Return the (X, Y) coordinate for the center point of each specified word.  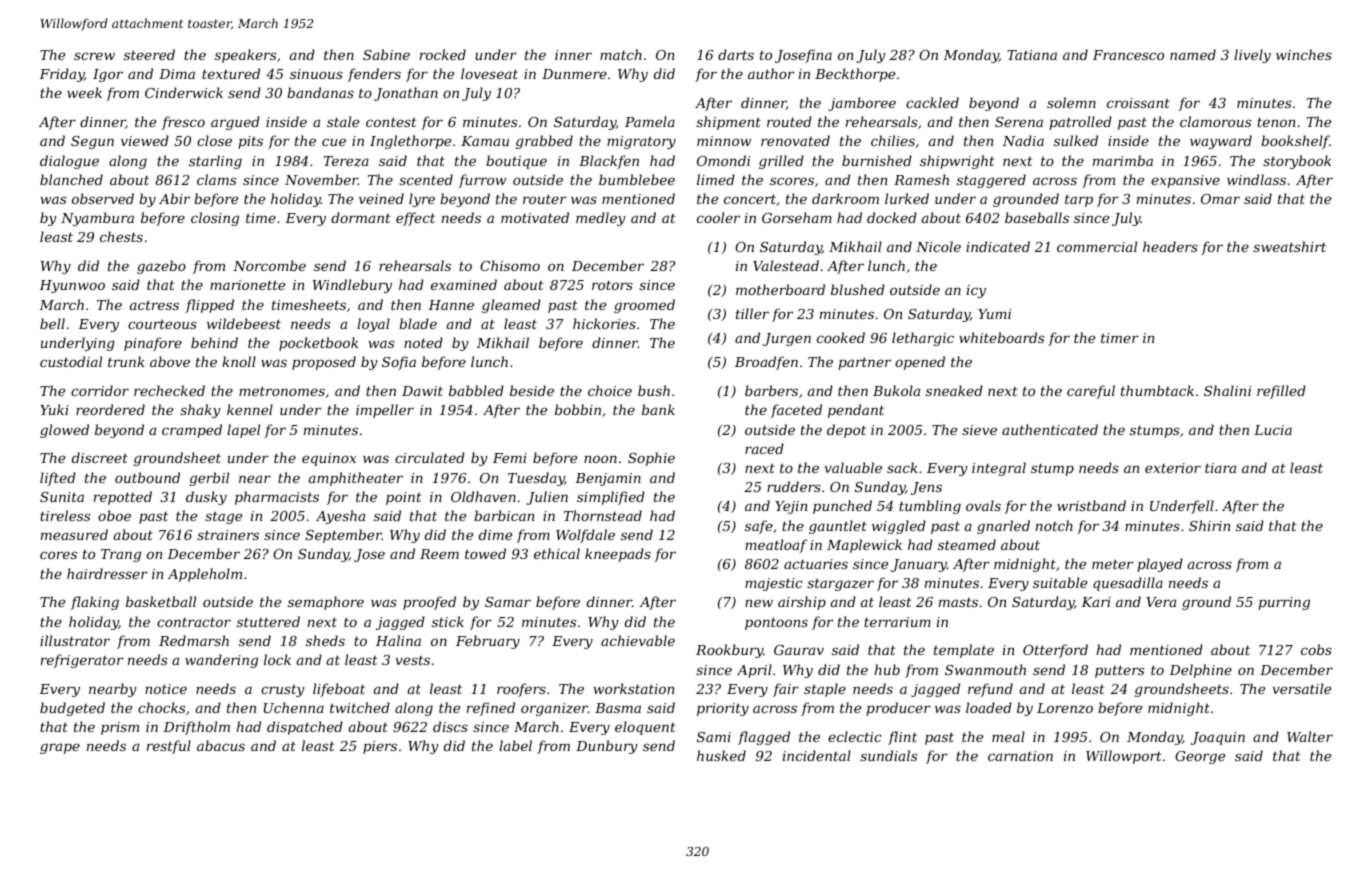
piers (380, 747)
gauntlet (838, 527)
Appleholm (205, 575)
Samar (508, 602)
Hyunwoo (72, 286)
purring (1284, 603)
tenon (1276, 122)
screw (94, 56)
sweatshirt (1289, 246)
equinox (329, 459)
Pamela (650, 121)
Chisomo (510, 265)
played (1160, 565)
